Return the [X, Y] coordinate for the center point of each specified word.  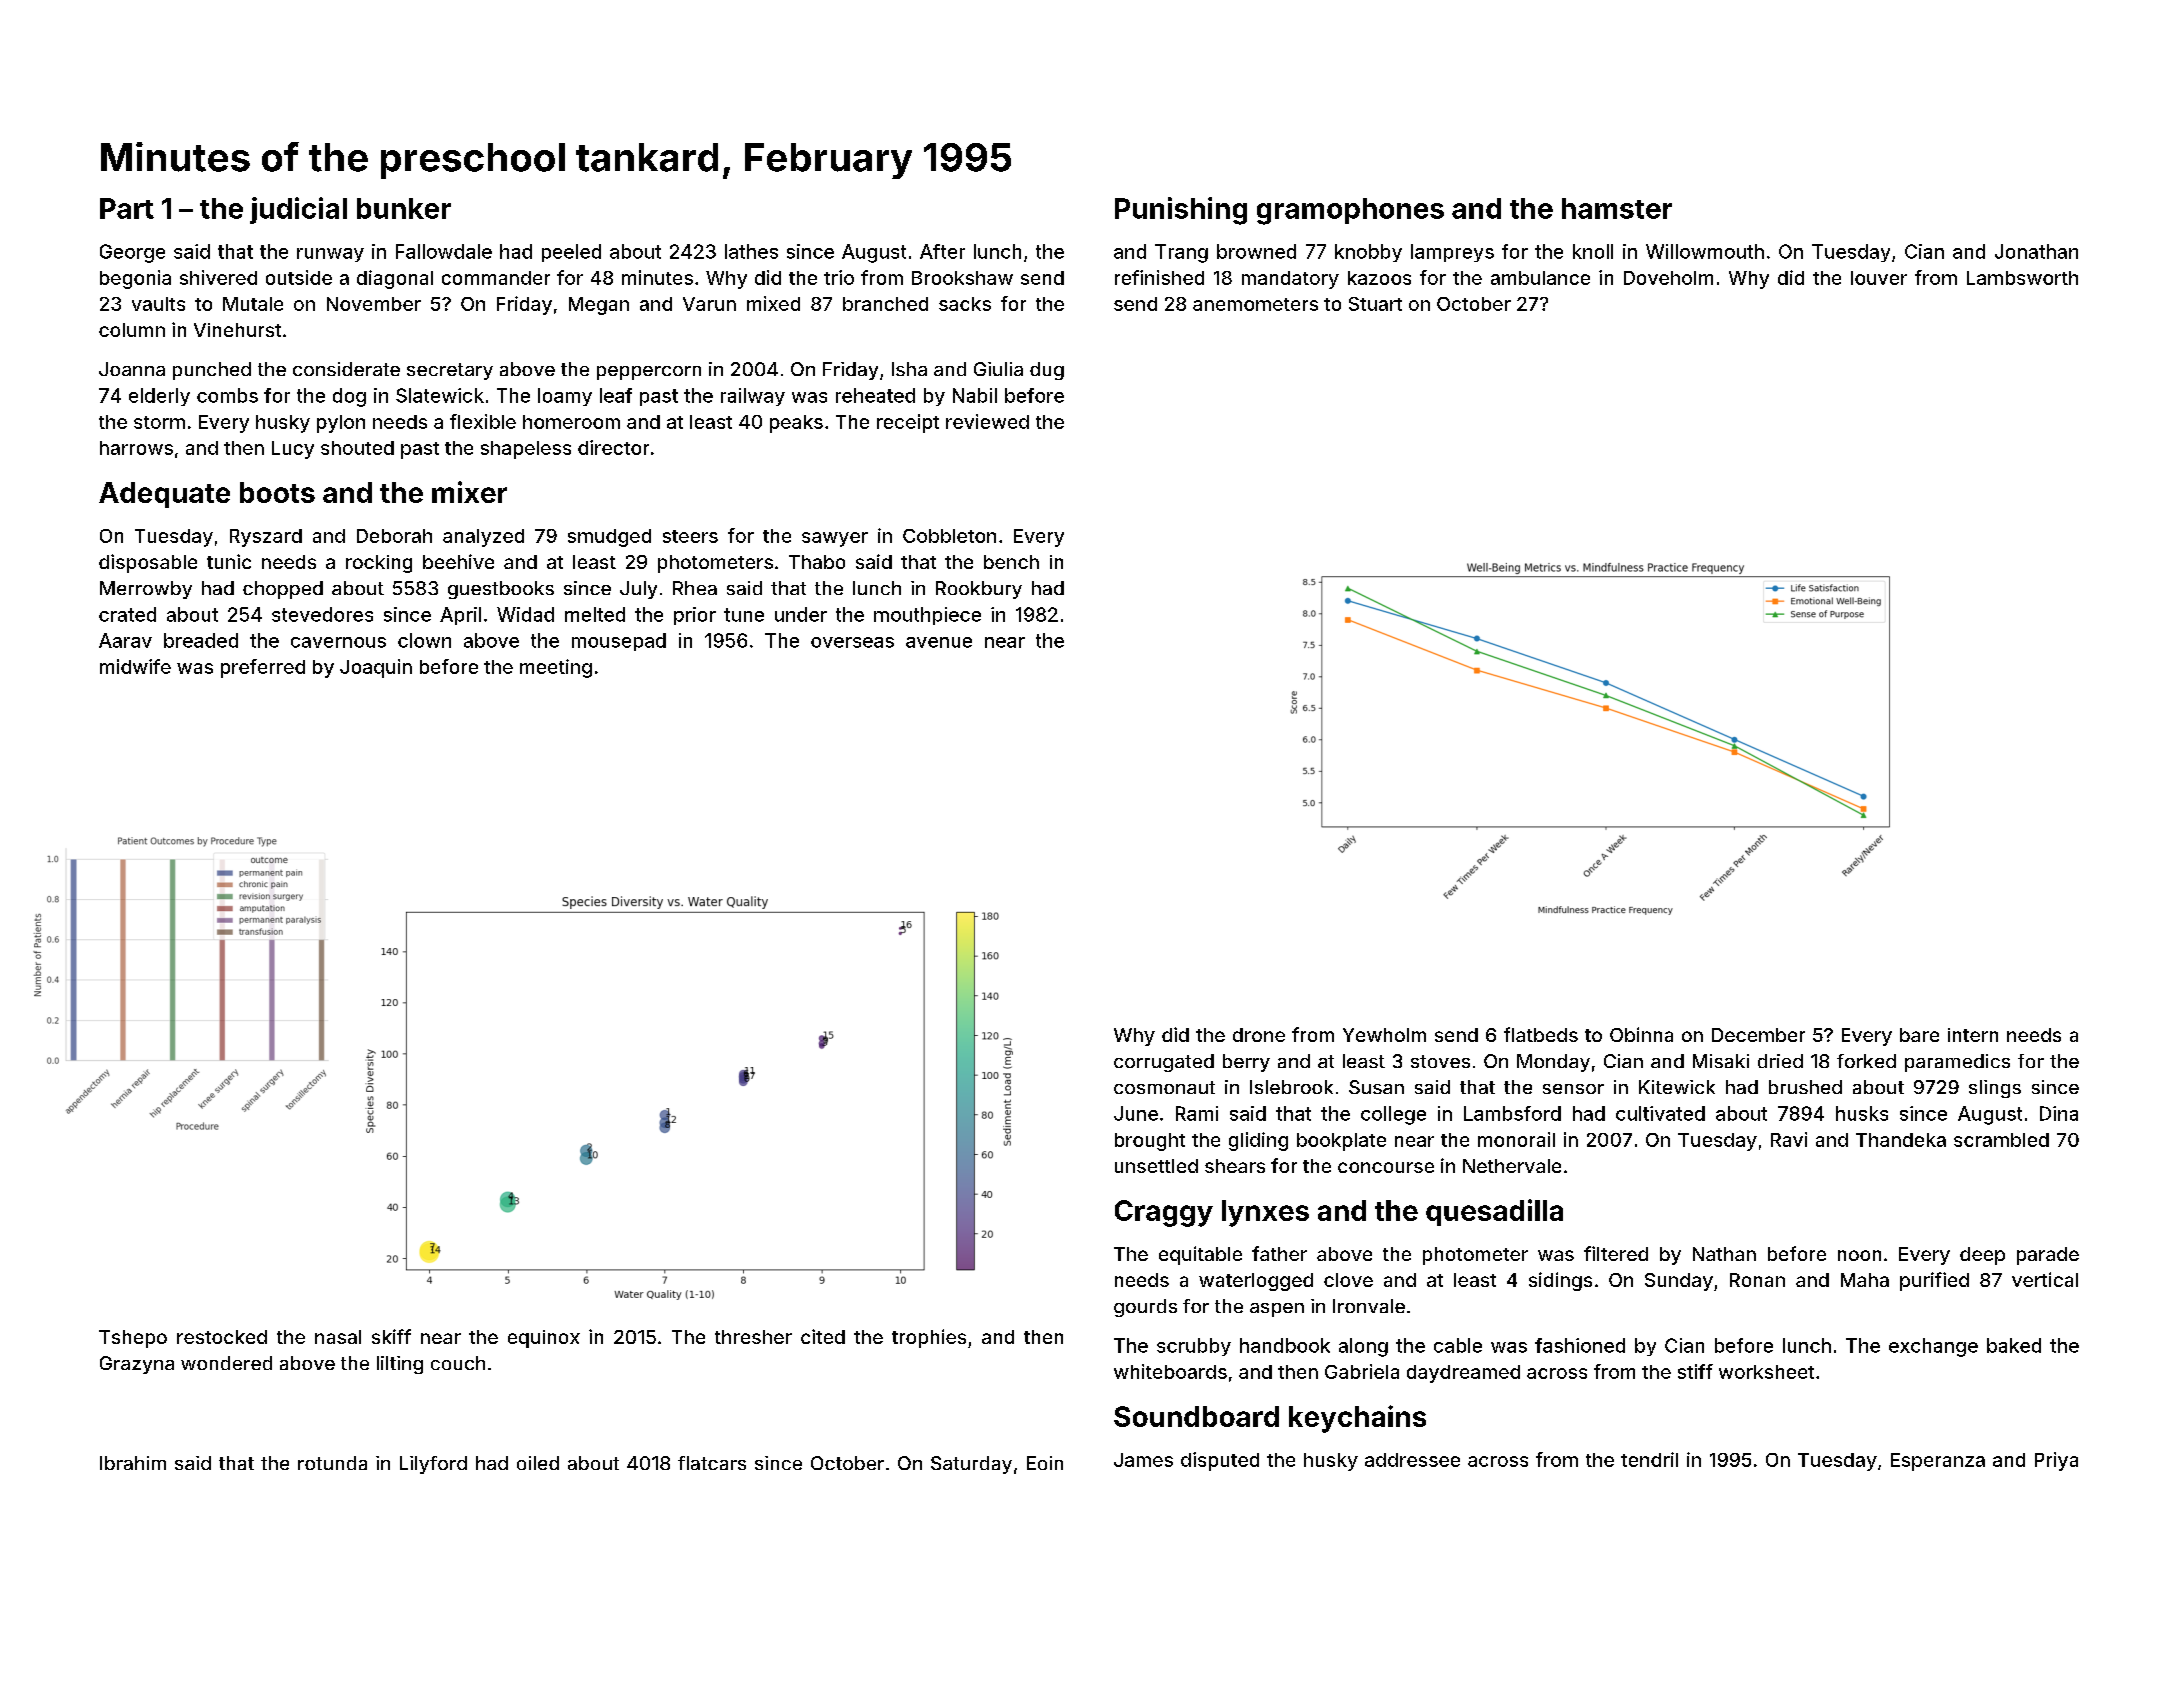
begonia [135, 279]
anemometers [1255, 304]
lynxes [1265, 1213]
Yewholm [1384, 1035]
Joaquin [376, 668]
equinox [544, 1339]
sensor [1573, 1089]
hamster [1617, 208]
